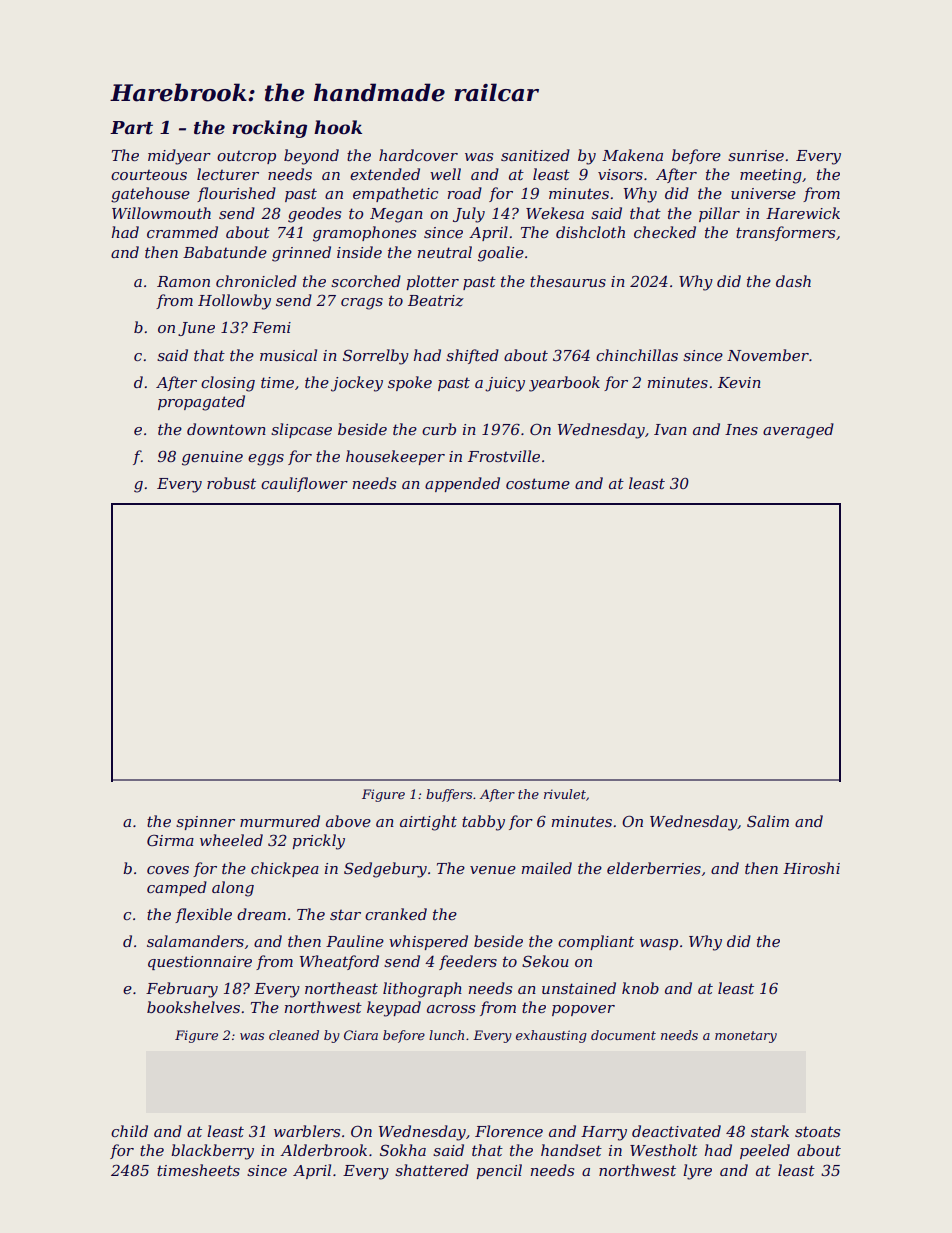 Image resolution: width=952 pixels, height=1233 pixels. I want to click on stoats, so click(817, 1131).
